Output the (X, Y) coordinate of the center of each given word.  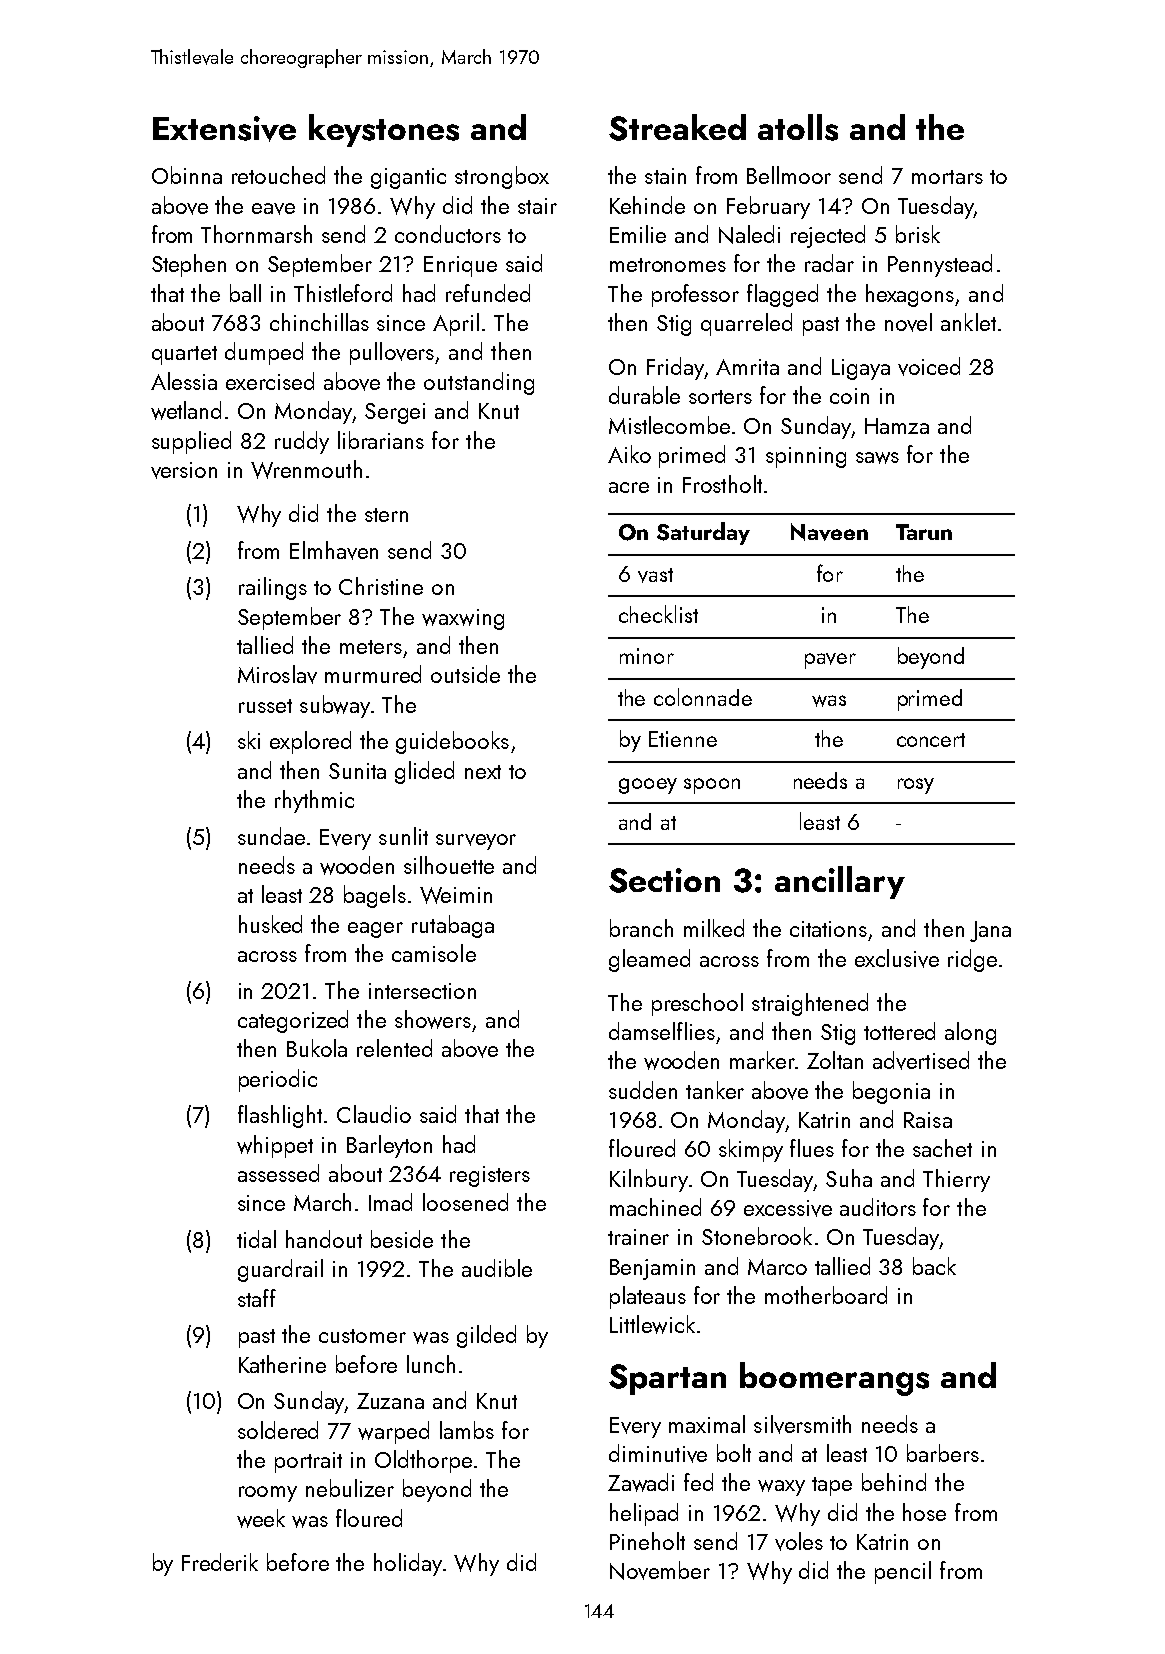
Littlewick (652, 1324)
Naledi (749, 234)
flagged (782, 295)
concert (931, 740)
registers (490, 1176)
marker (762, 1060)
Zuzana (390, 1401)
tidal (256, 1239)
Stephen (189, 265)
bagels (375, 896)
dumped (264, 353)
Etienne (683, 739)
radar (829, 263)
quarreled (746, 324)
